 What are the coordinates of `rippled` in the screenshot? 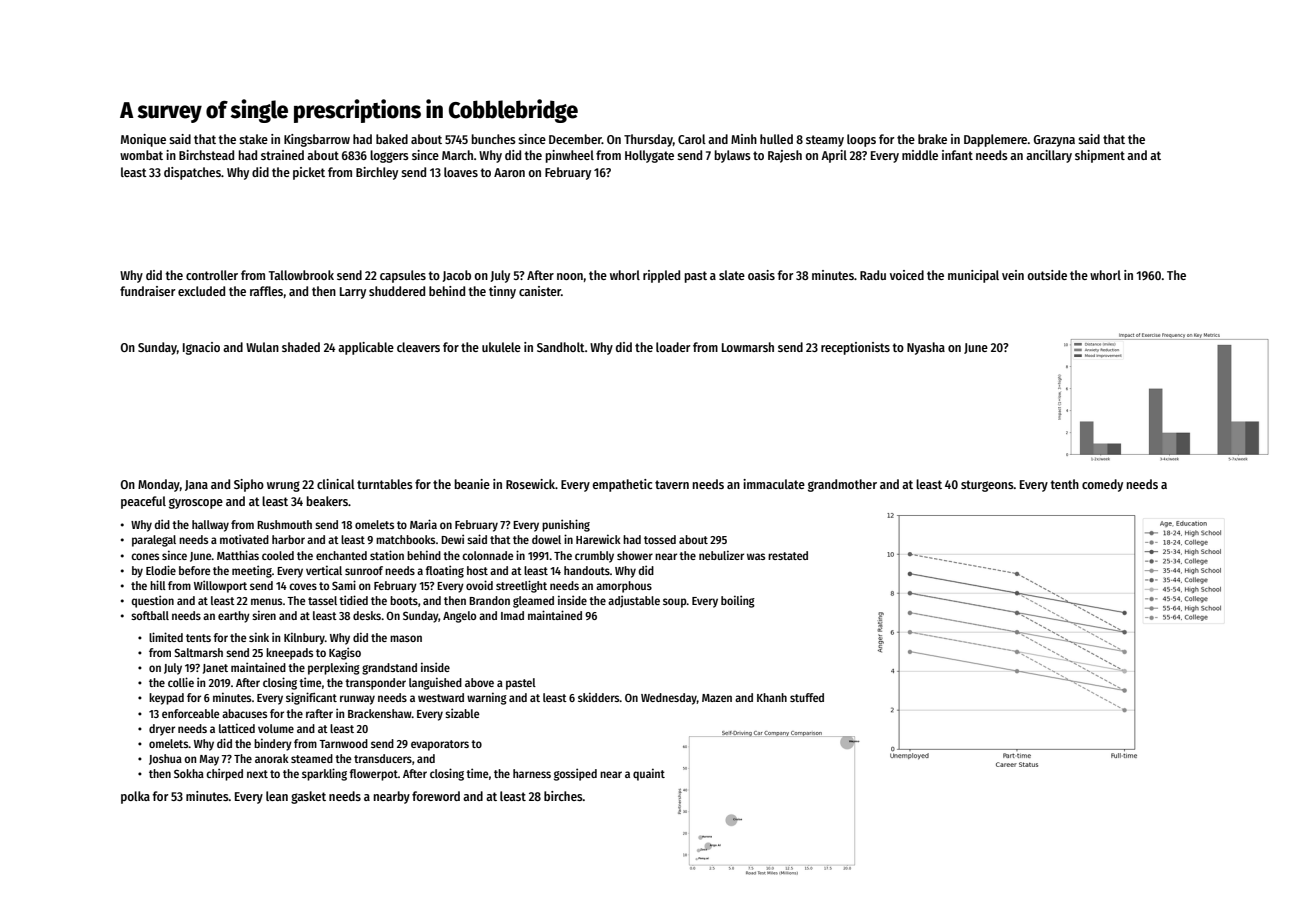 It's located at (661, 276).
